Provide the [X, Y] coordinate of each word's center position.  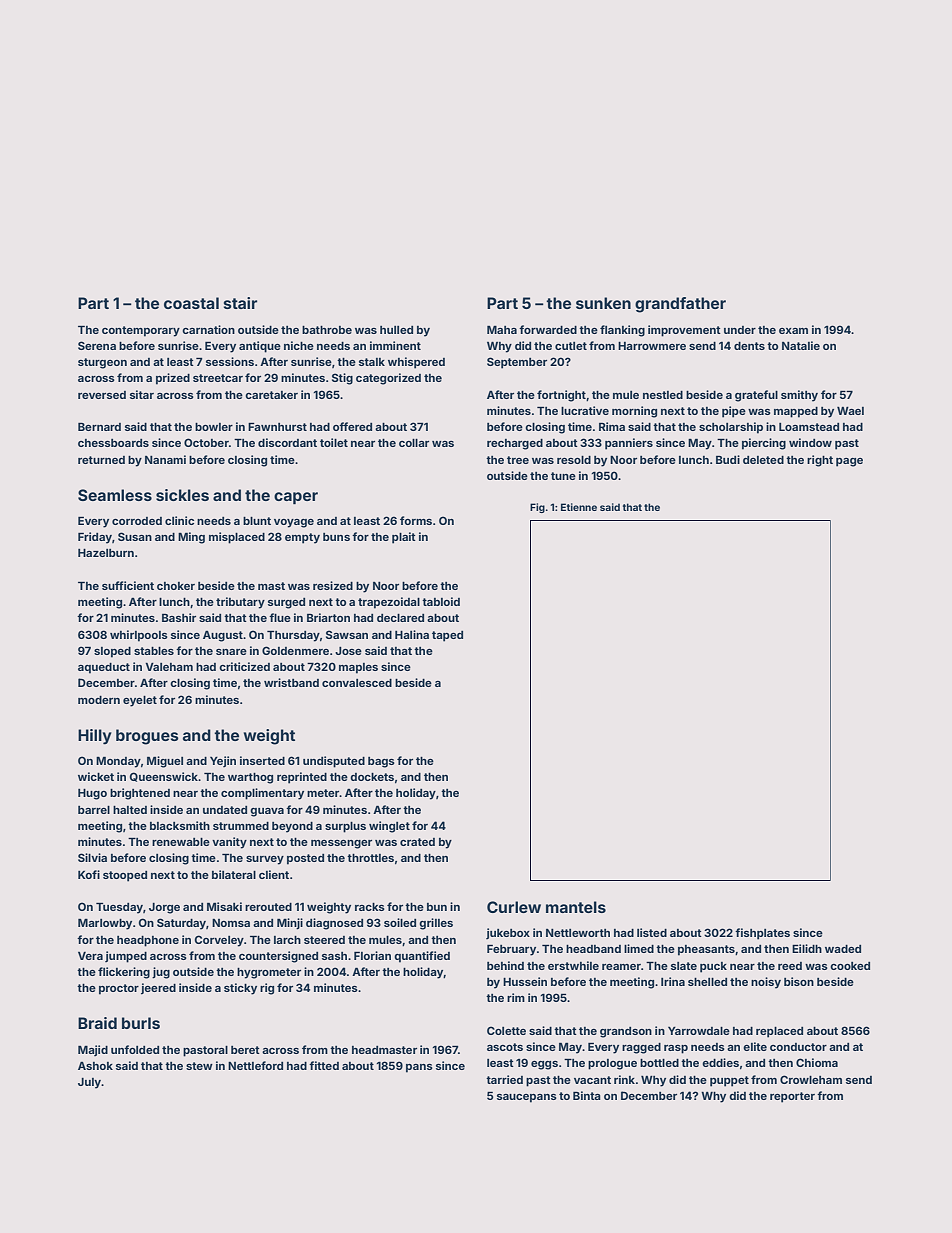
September [517, 363]
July [90, 1083]
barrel [94, 810]
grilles [436, 924]
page [849, 462]
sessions [230, 361]
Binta [587, 1095]
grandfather [680, 305]
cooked [850, 966]
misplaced [237, 538]
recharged [515, 444]
